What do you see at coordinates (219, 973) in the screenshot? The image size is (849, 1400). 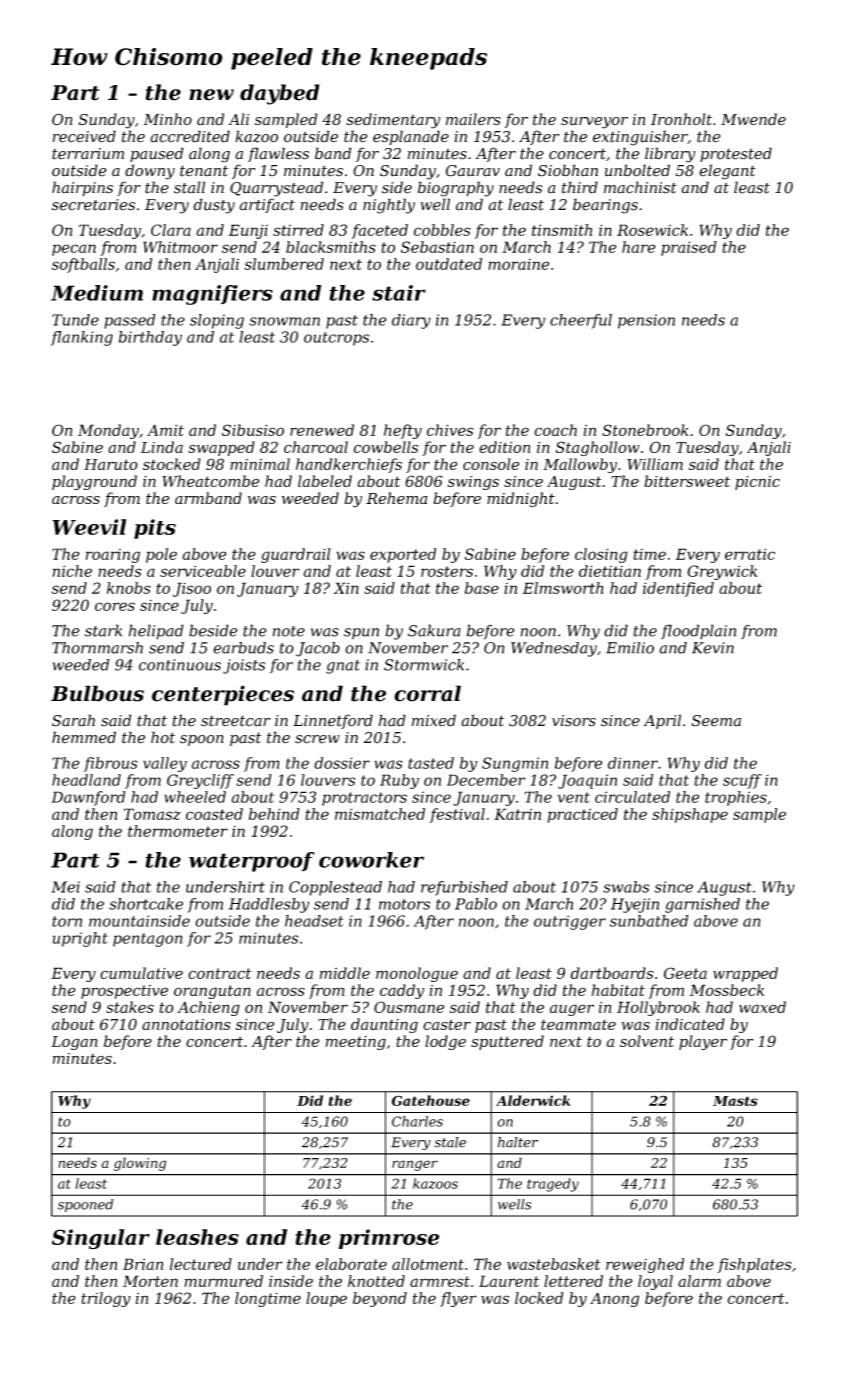 I see `contract` at bounding box center [219, 973].
